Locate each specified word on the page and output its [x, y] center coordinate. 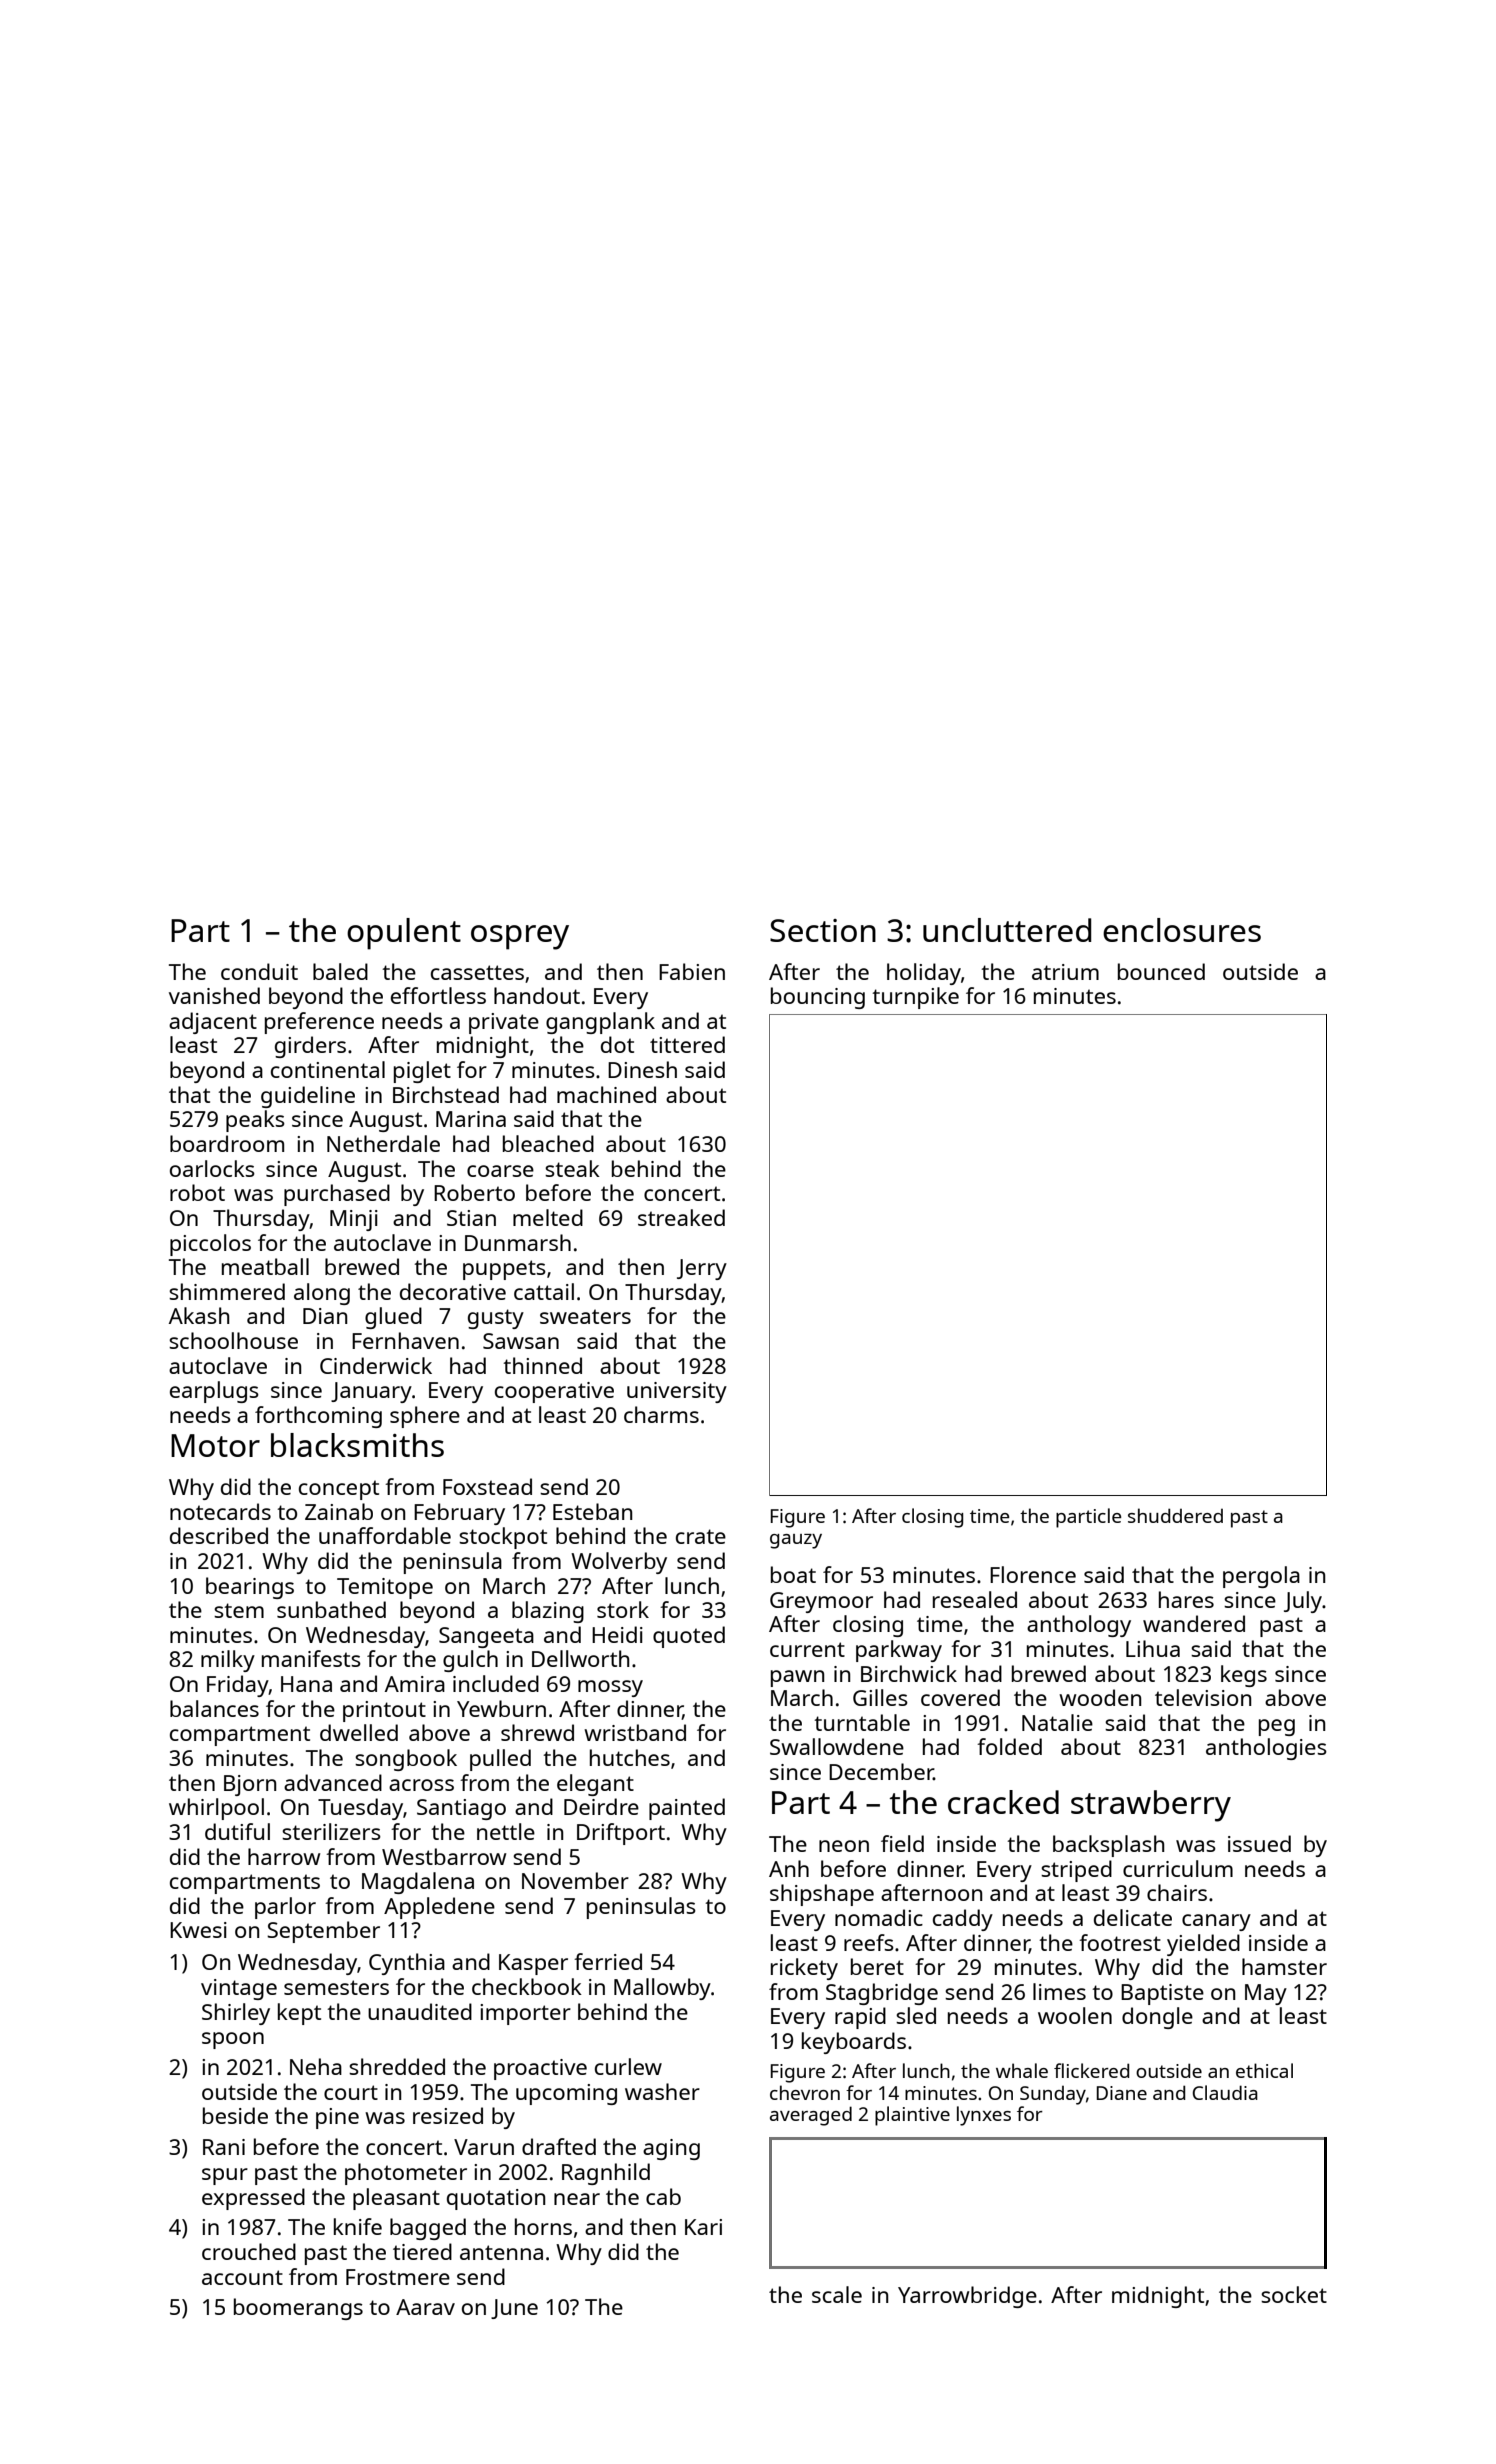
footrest [1120, 1942]
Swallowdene [837, 1746]
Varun [484, 2147]
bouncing [818, 998]
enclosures [1182, 930]
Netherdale [383, 1143]
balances [214, 1708]
